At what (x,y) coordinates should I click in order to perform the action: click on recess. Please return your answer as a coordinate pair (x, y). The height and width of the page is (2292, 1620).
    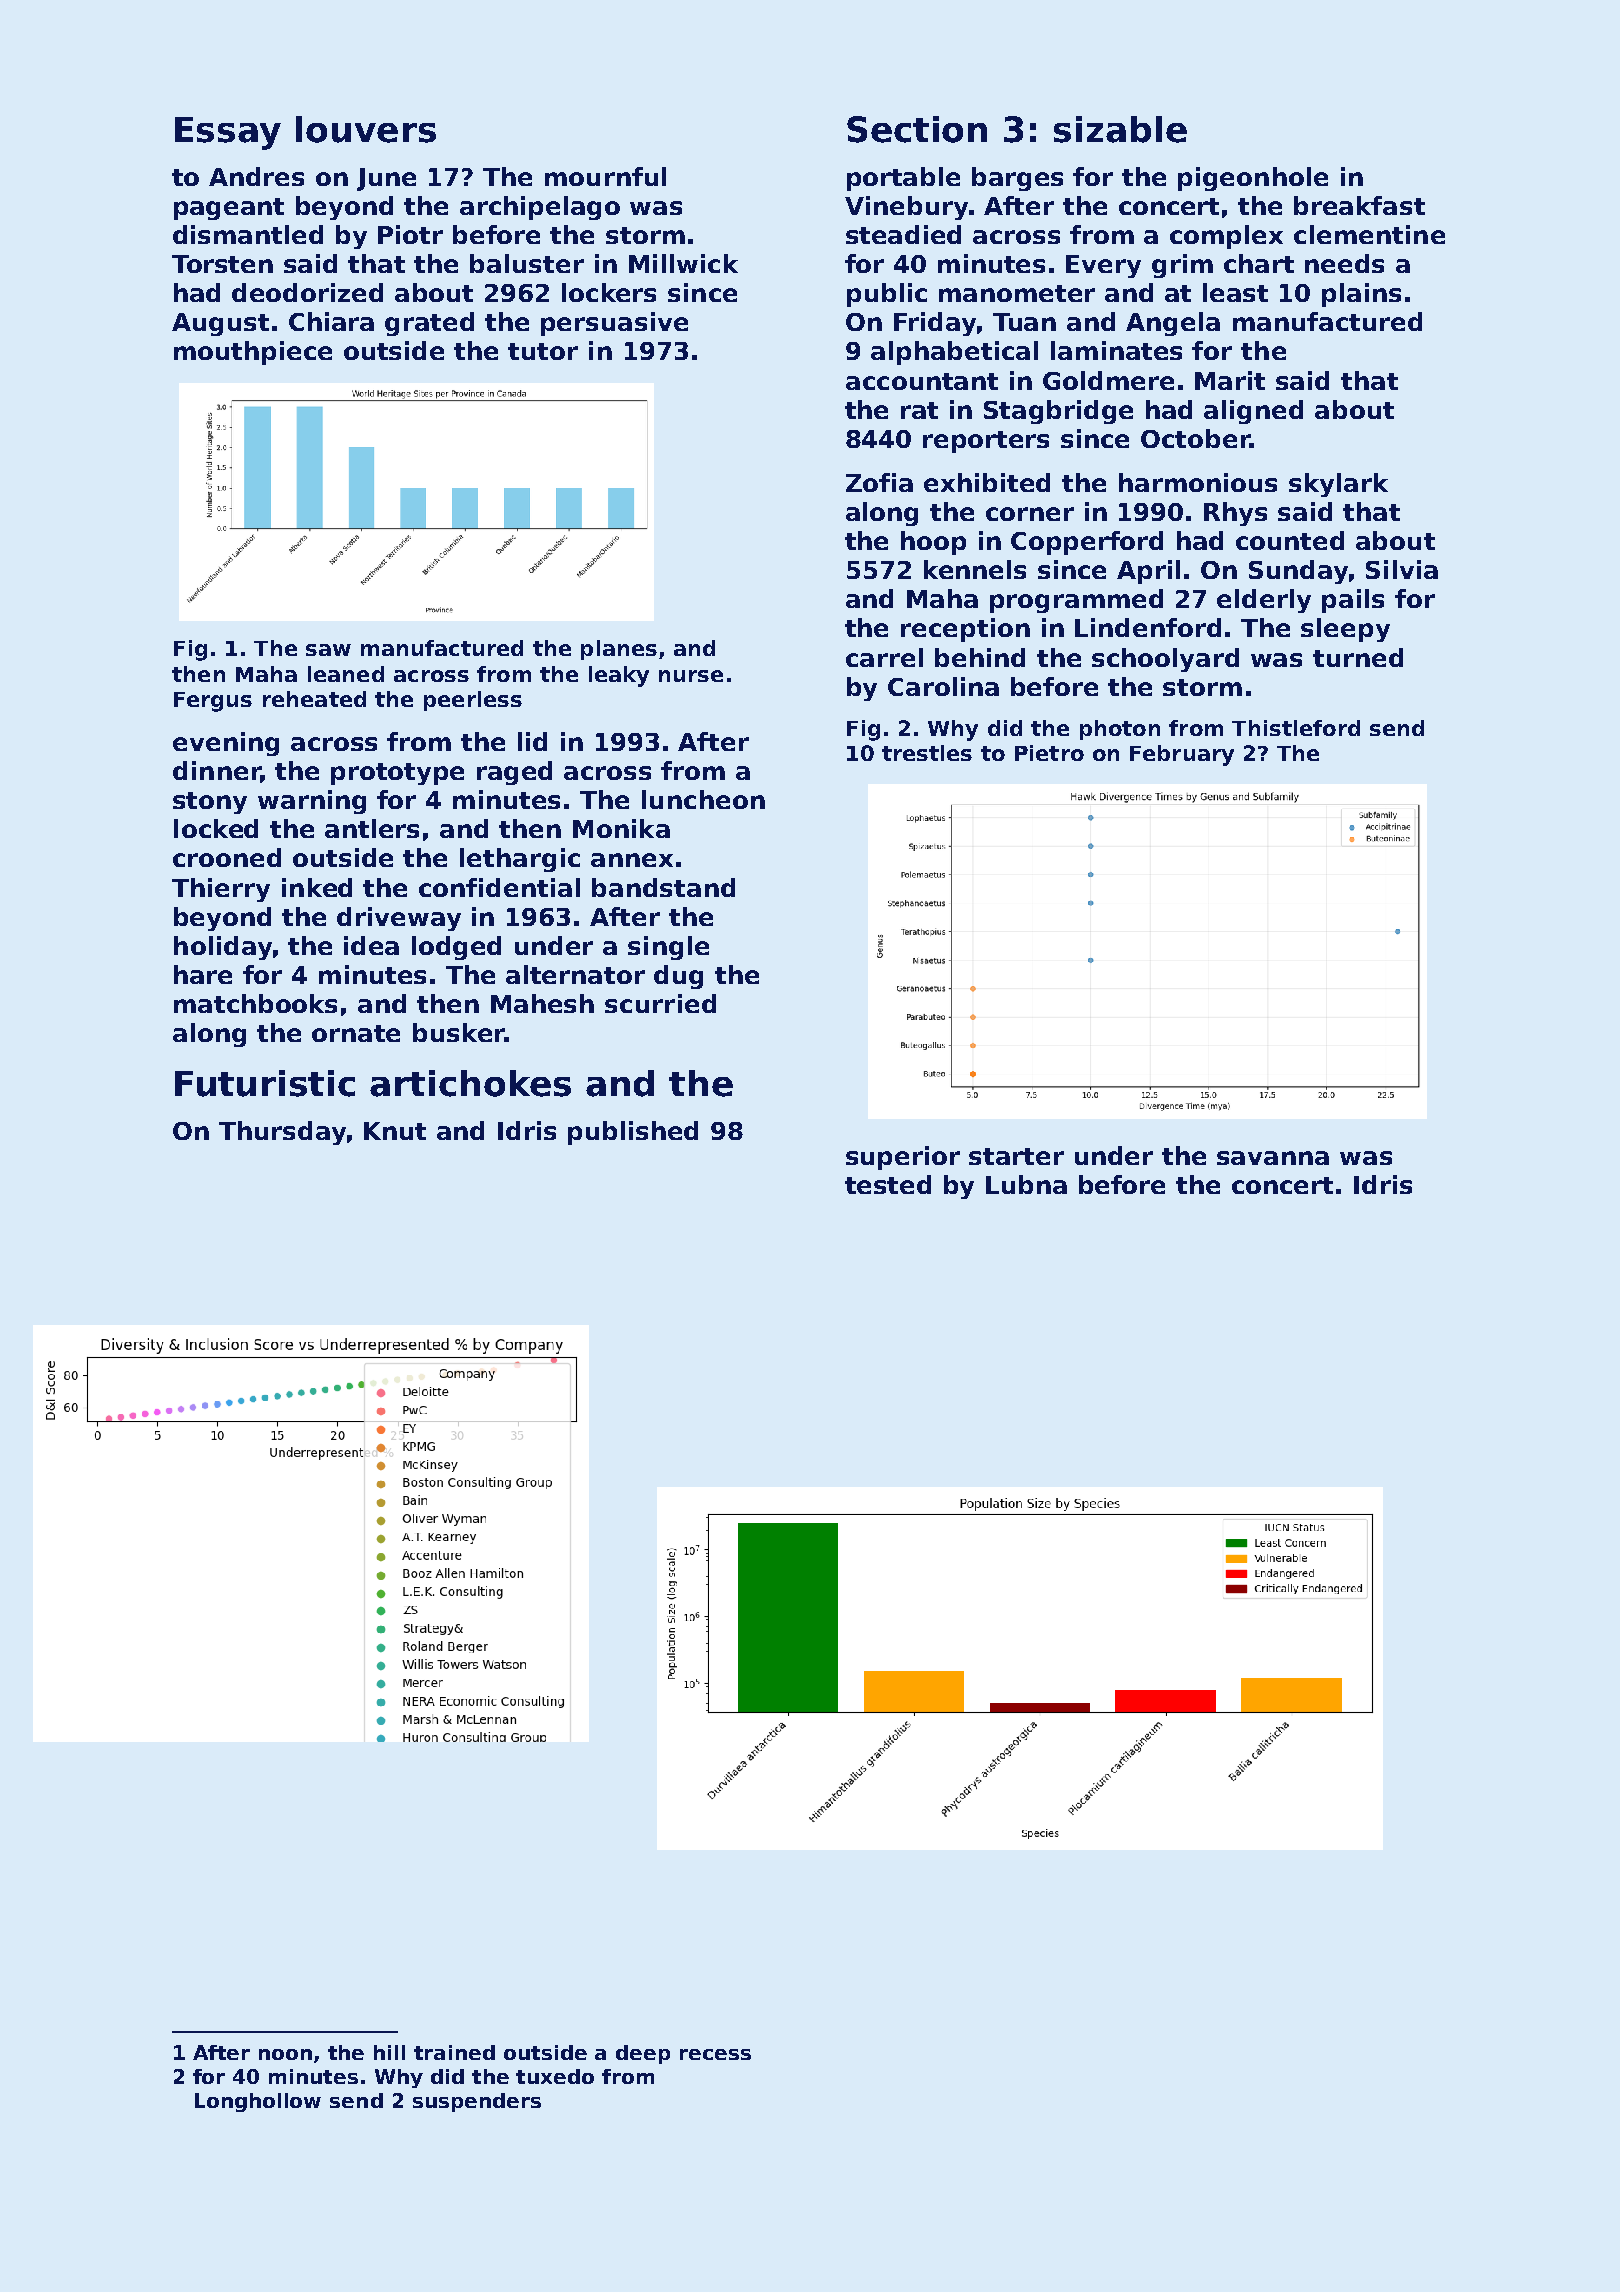
    Looking at the image, I should click on (715, 2054).
